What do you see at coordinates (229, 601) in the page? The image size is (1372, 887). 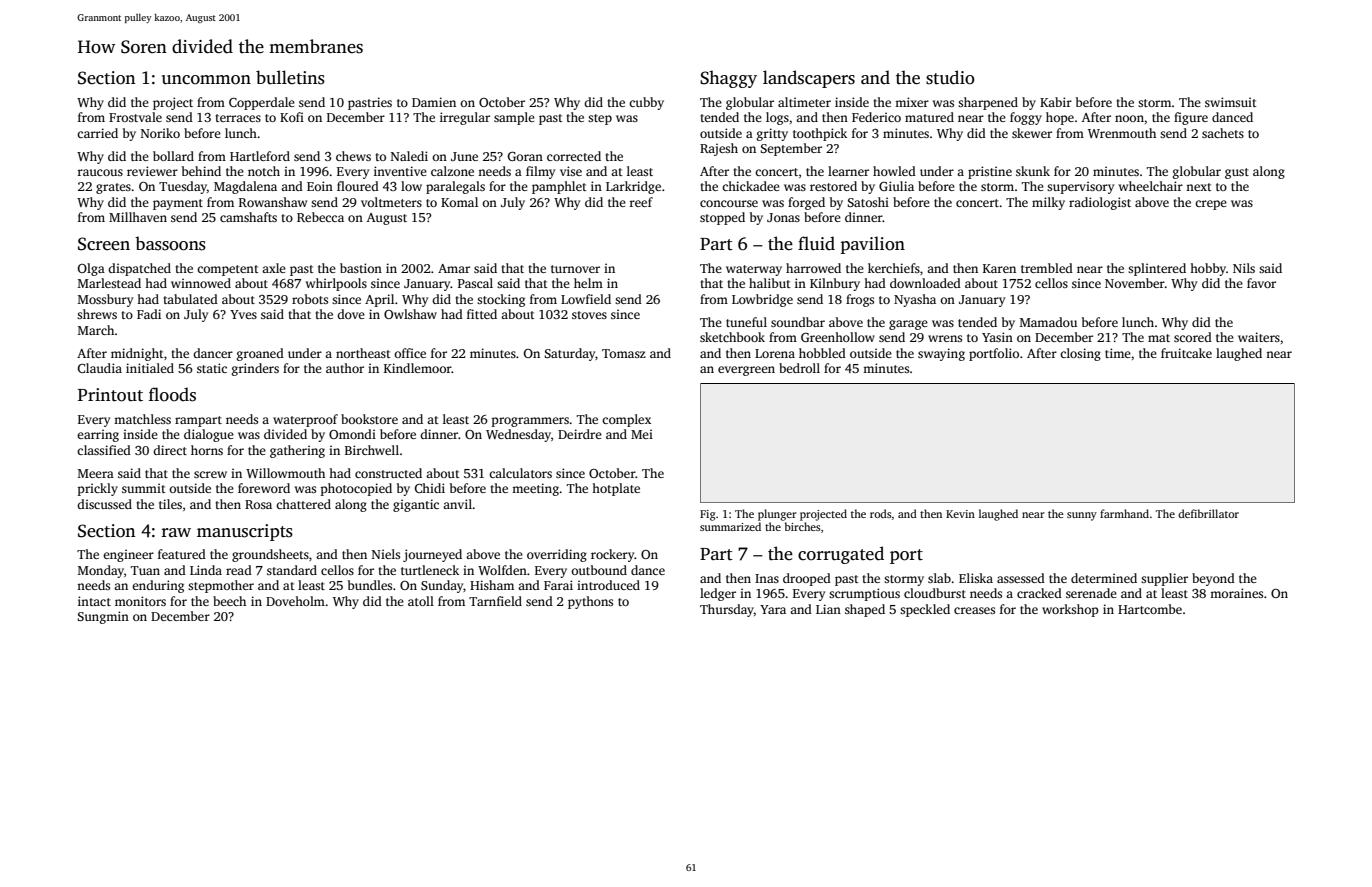 I see `beech` at bounding box center [229, 601].
